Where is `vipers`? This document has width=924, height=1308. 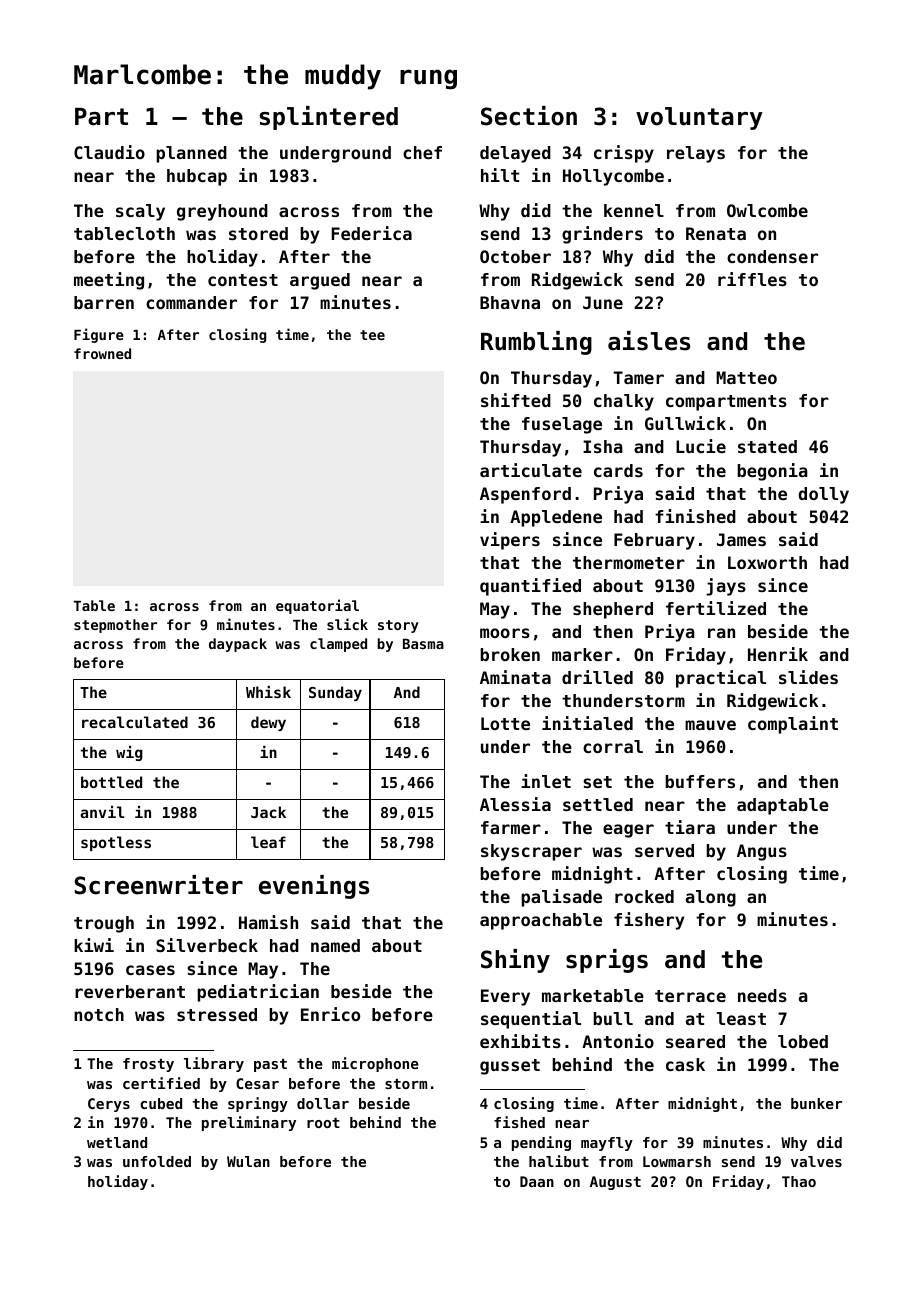
vipers is located at coordinates (510, 541).
